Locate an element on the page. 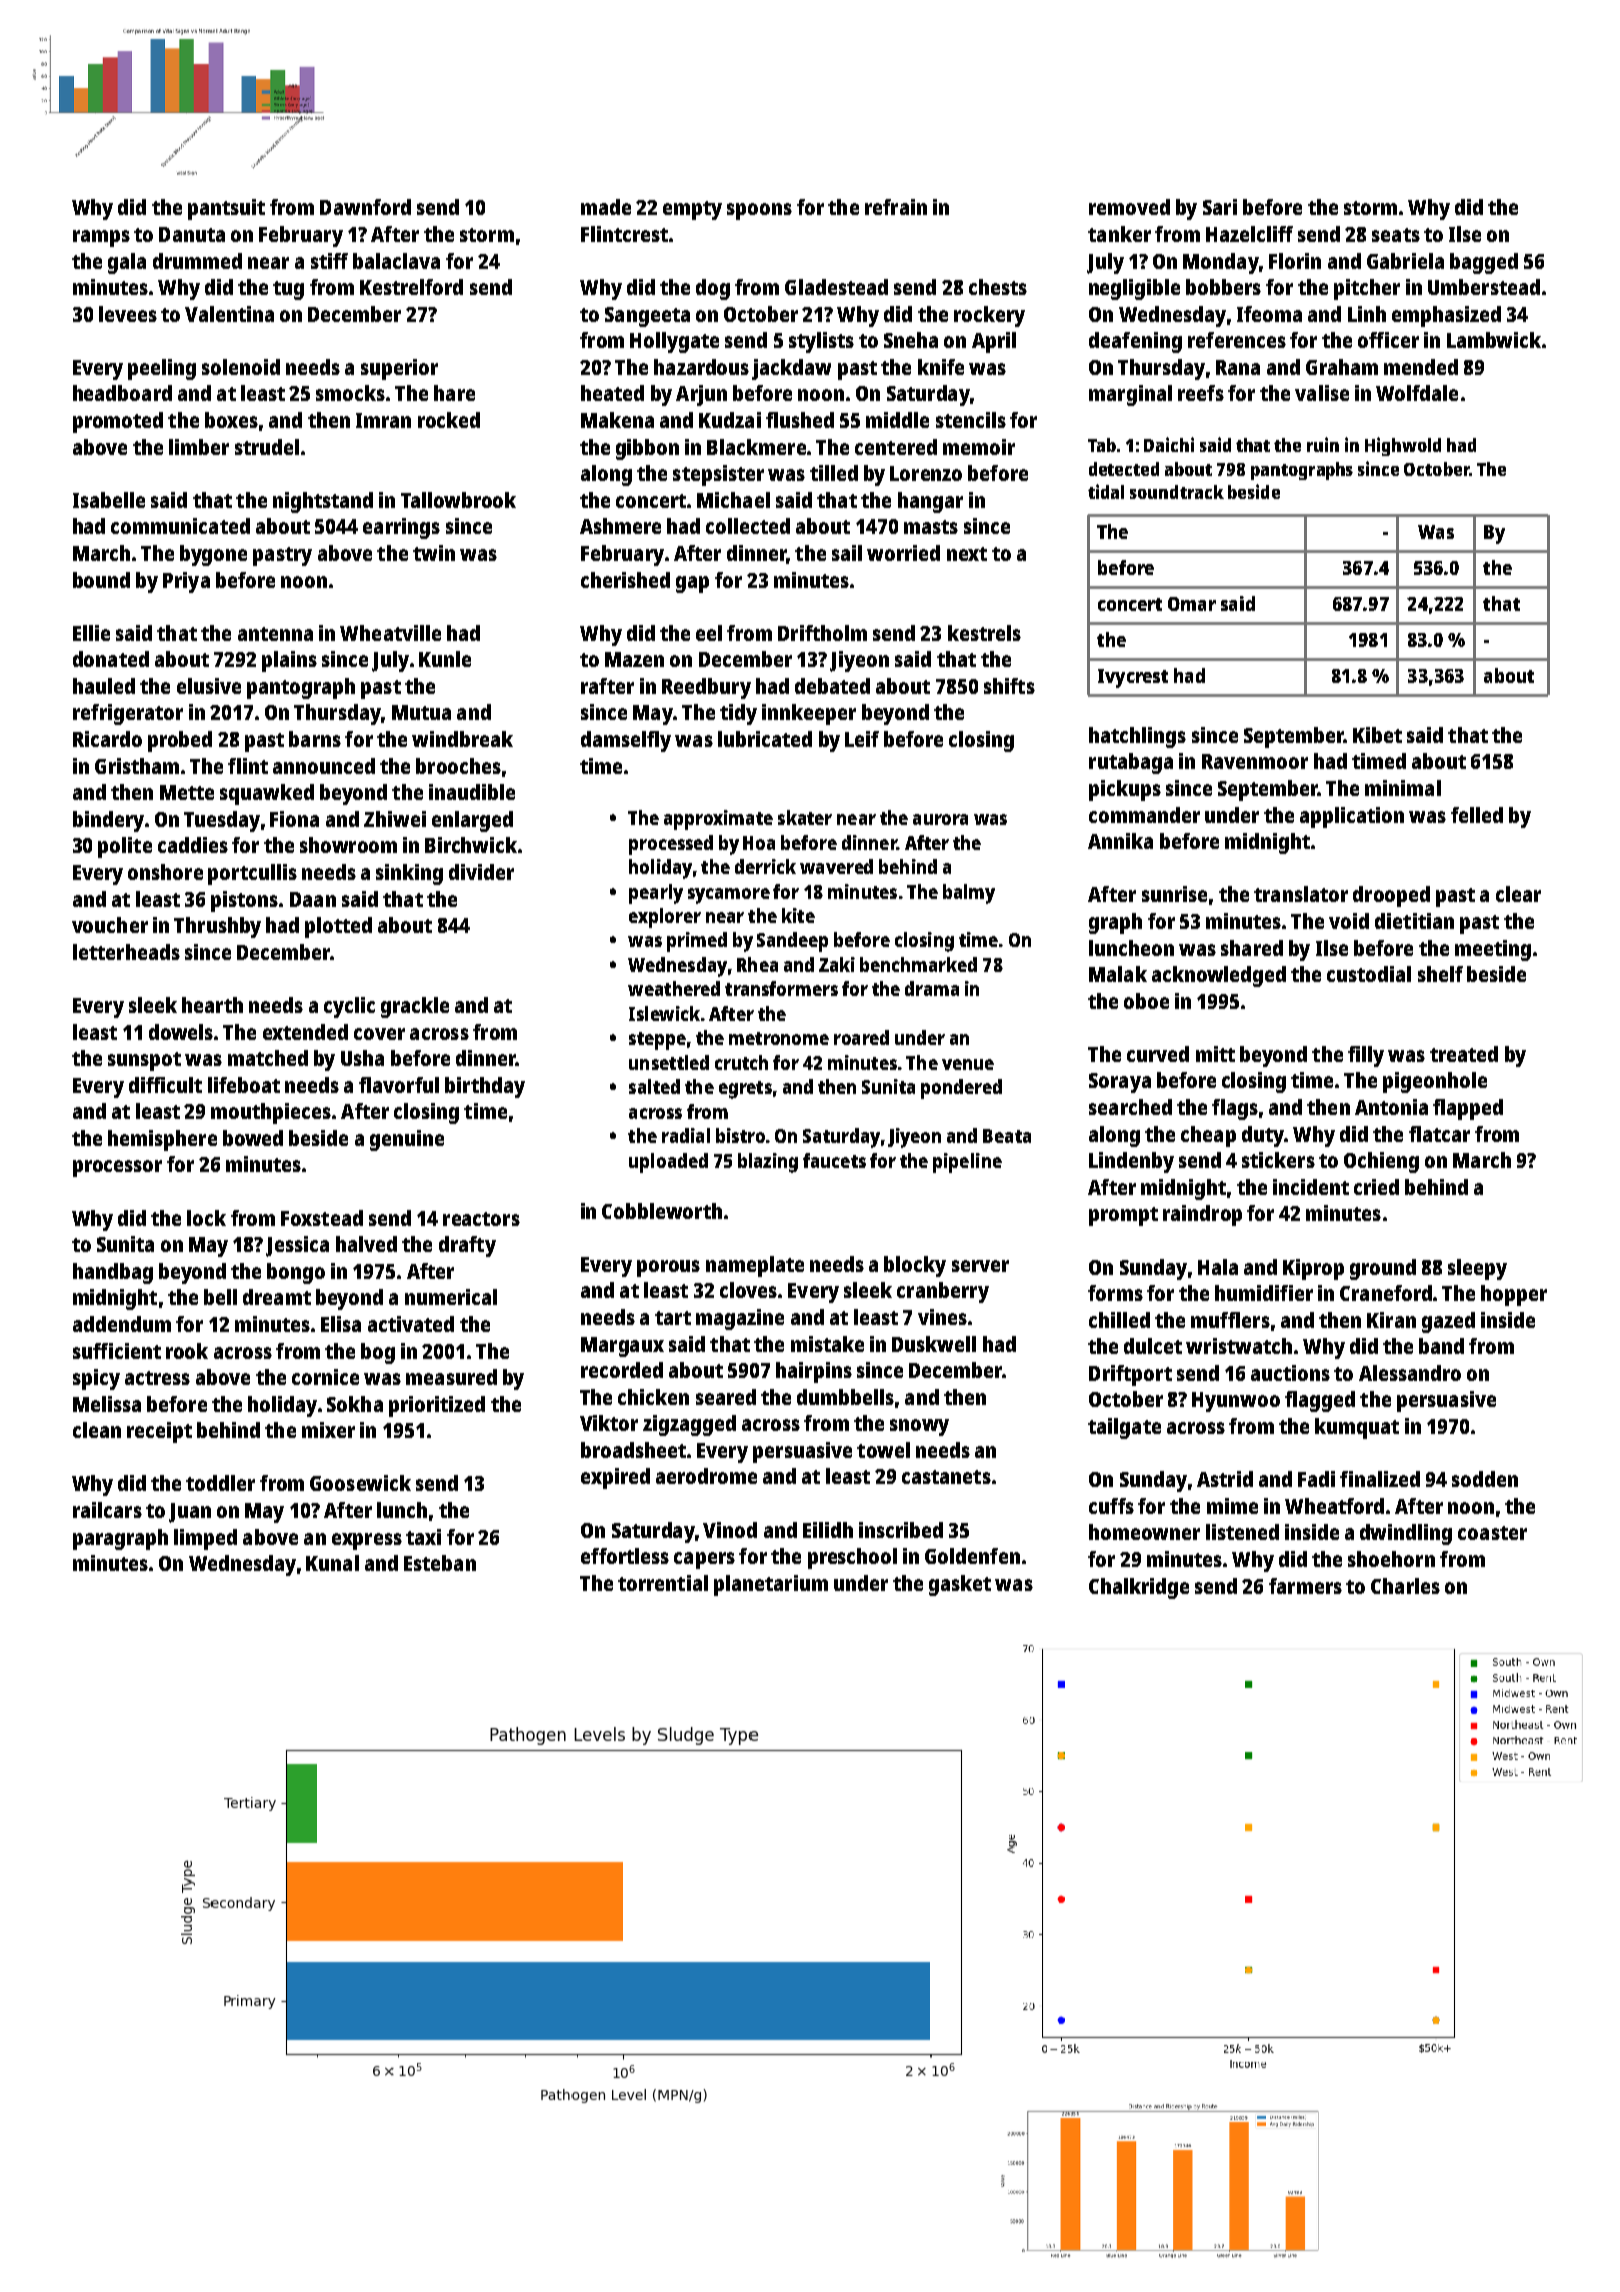  stiff is located at coordinates (329, 261).
